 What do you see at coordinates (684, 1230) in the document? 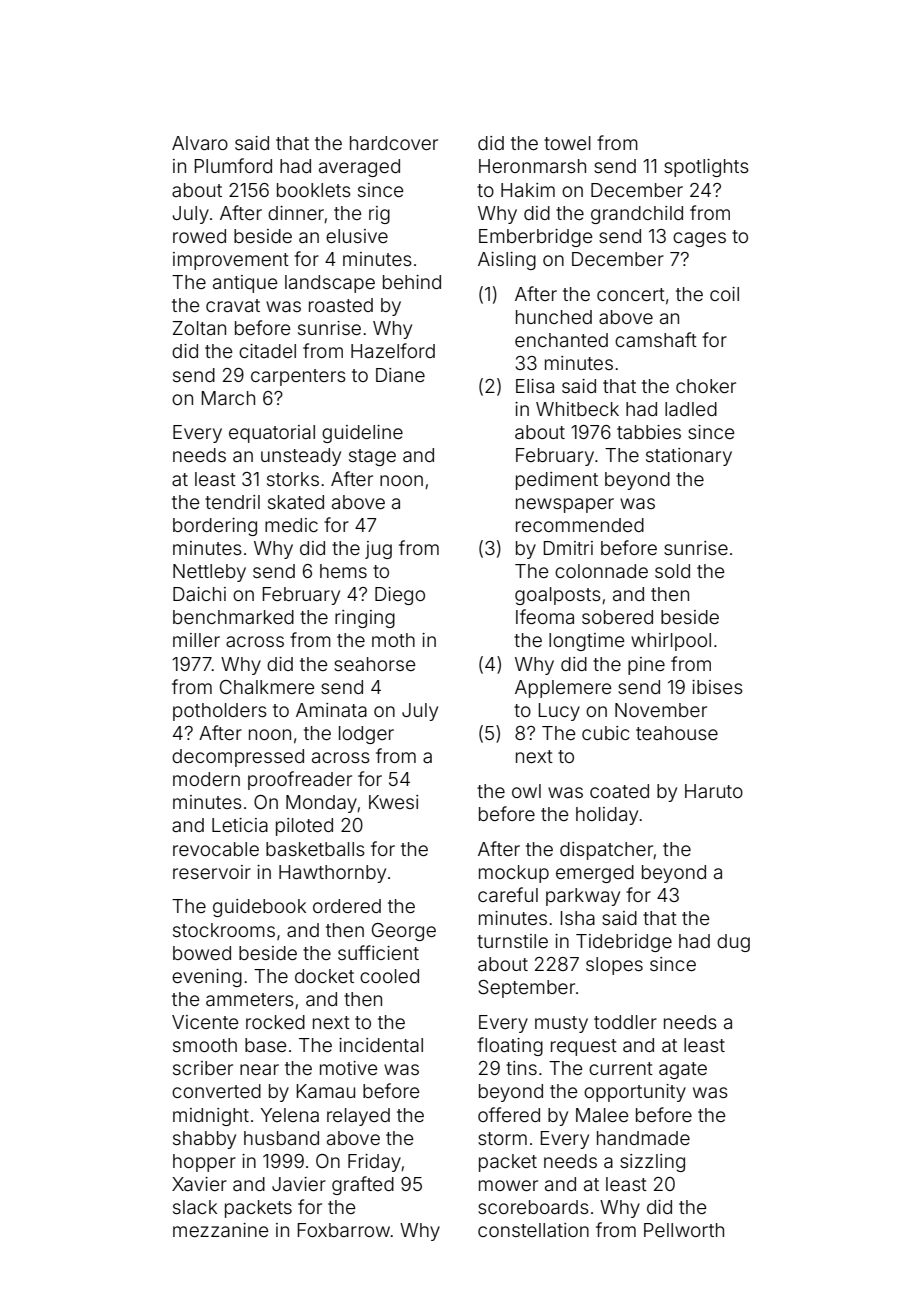
I see `Pellworth` at bounding box center [684, 1230].
